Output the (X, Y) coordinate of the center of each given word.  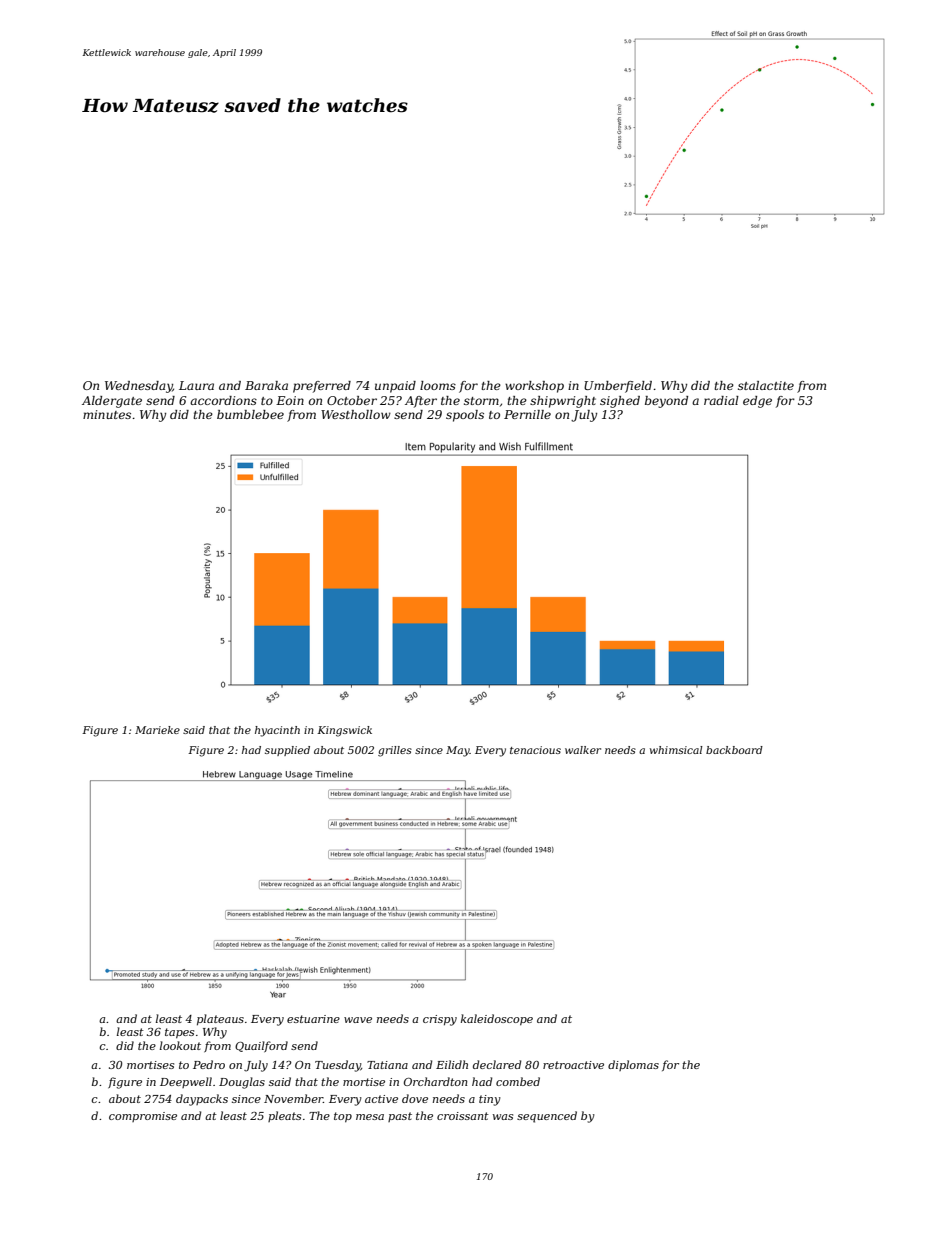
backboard (734, 750)
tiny (490, 1100)
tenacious (535, 750)
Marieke (157, 730)
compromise (143, 1117)
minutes (107, 414)
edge (757, 402)
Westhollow (356, 414)
